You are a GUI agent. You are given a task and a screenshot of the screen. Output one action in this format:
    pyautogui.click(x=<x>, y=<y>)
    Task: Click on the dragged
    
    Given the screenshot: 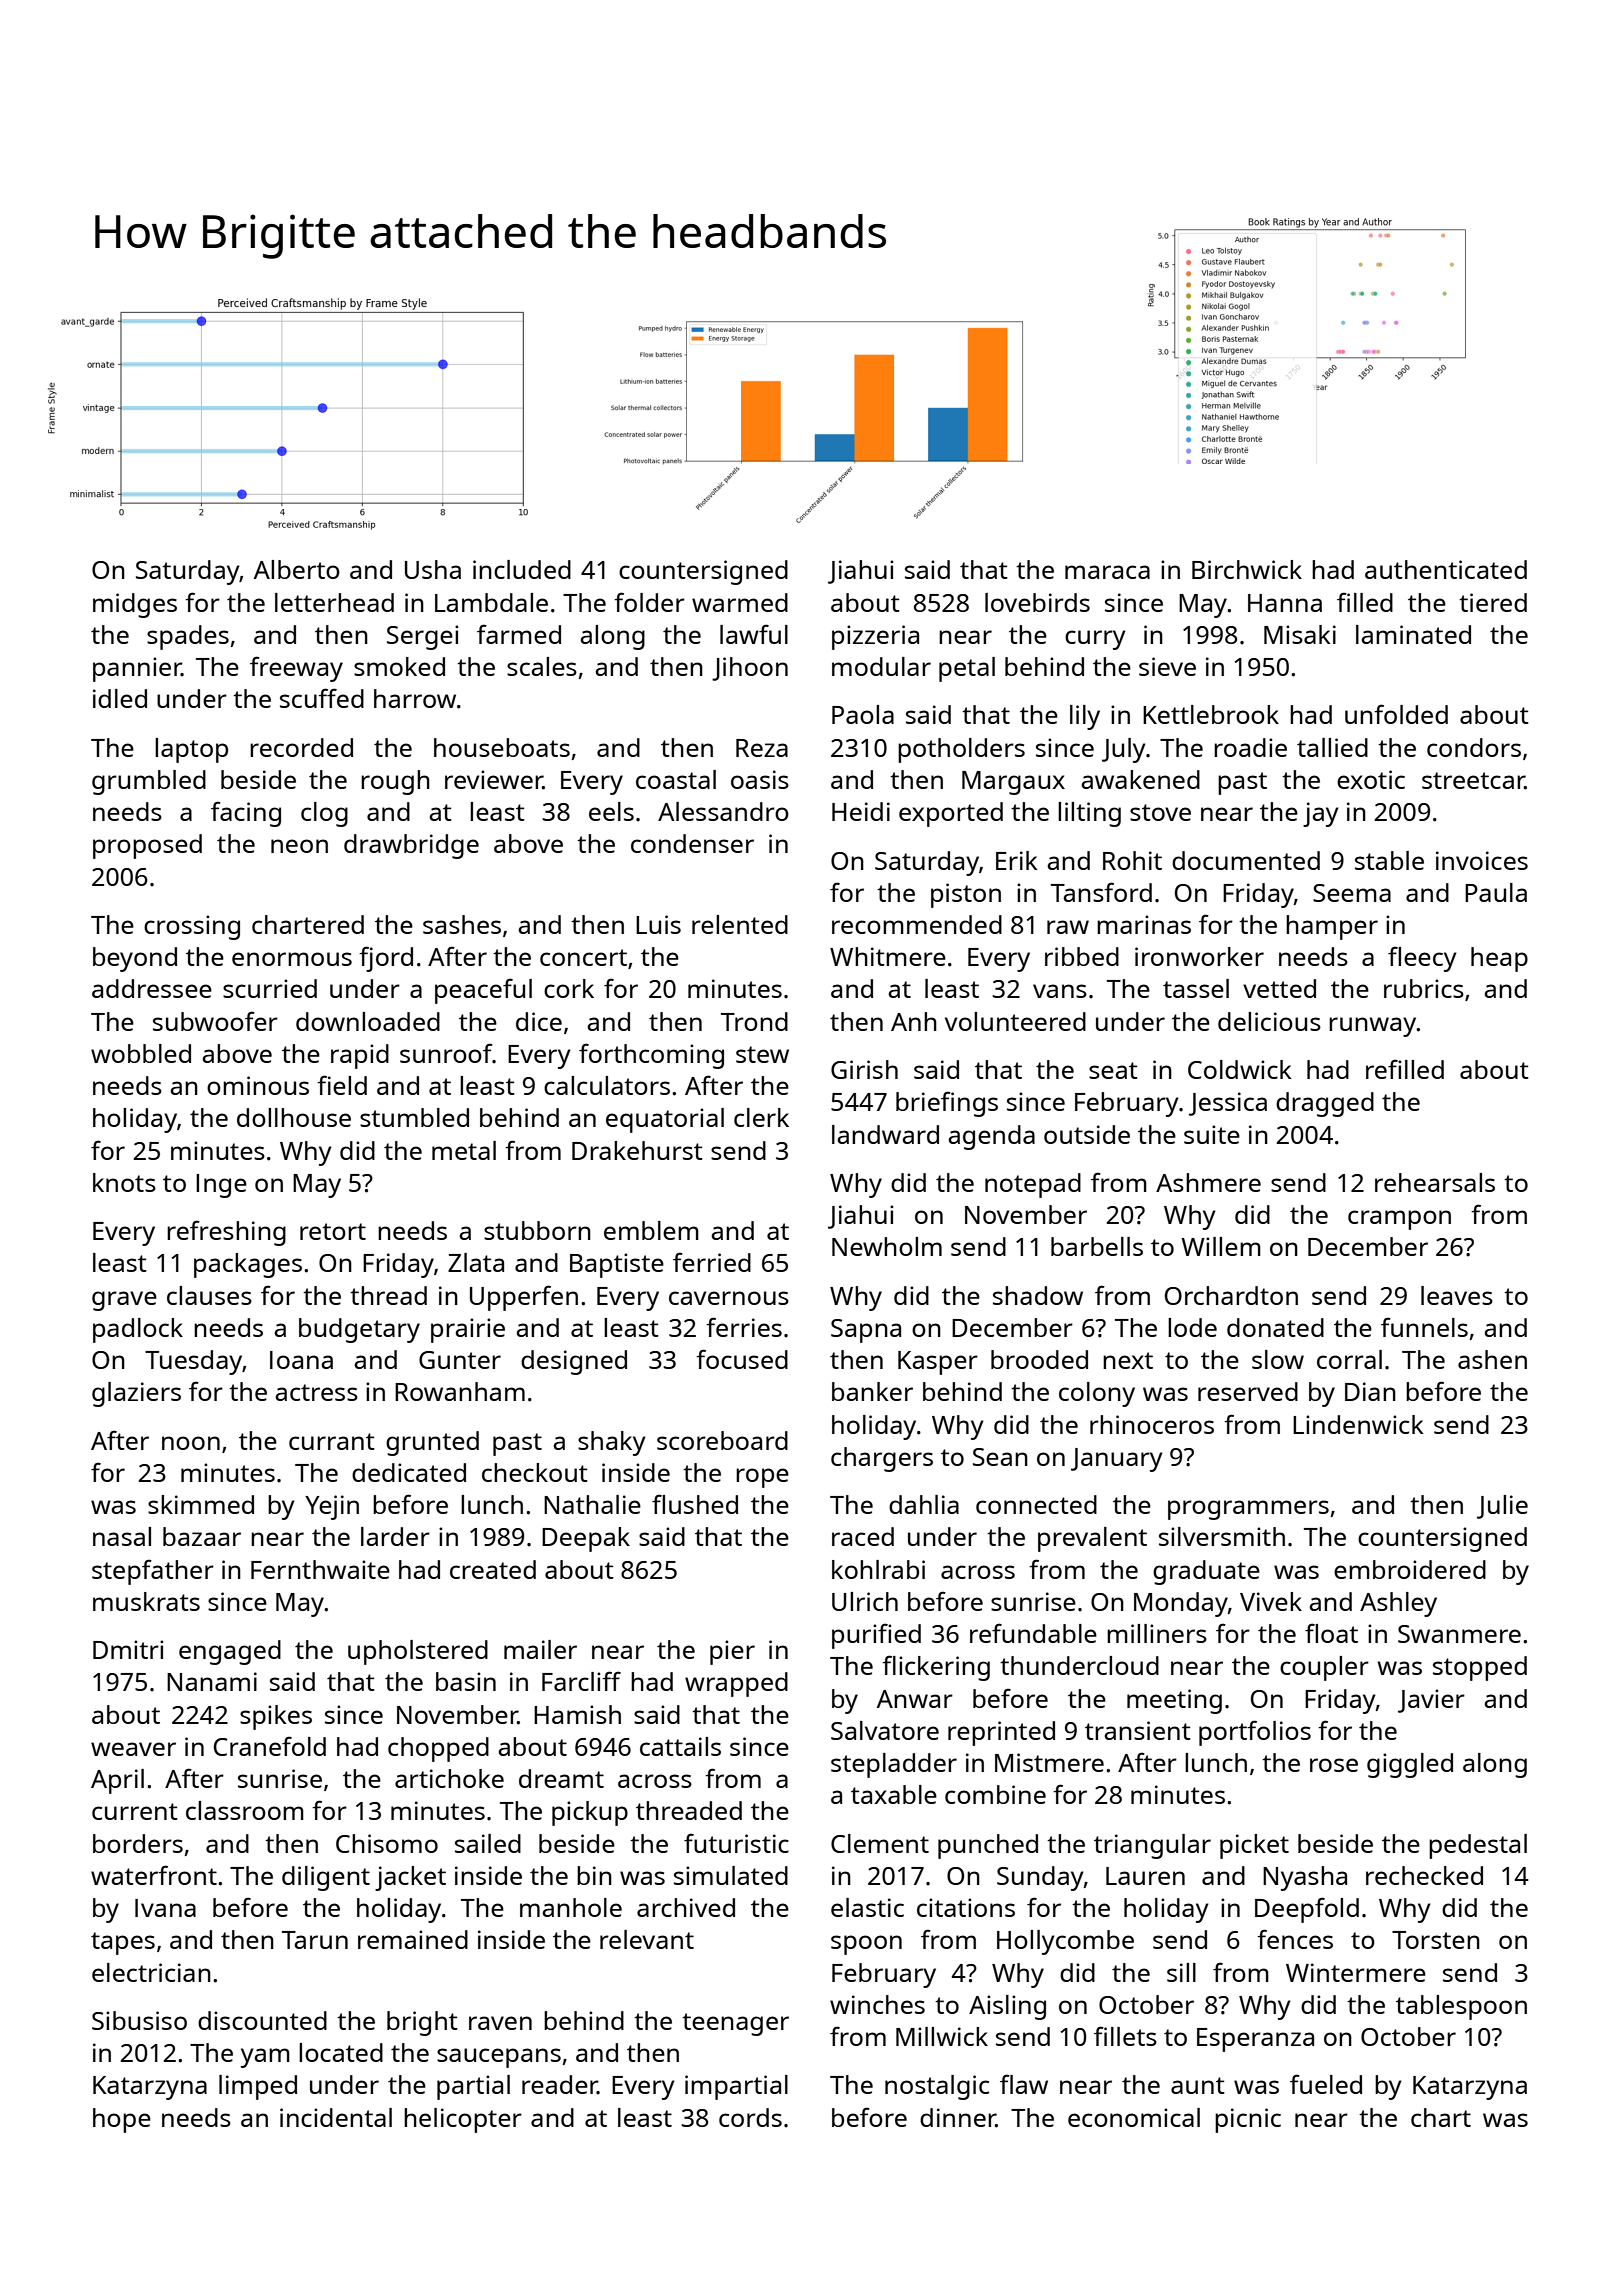 What is the action you would take?
    pyautogui.click(x=1325, y=1104)
